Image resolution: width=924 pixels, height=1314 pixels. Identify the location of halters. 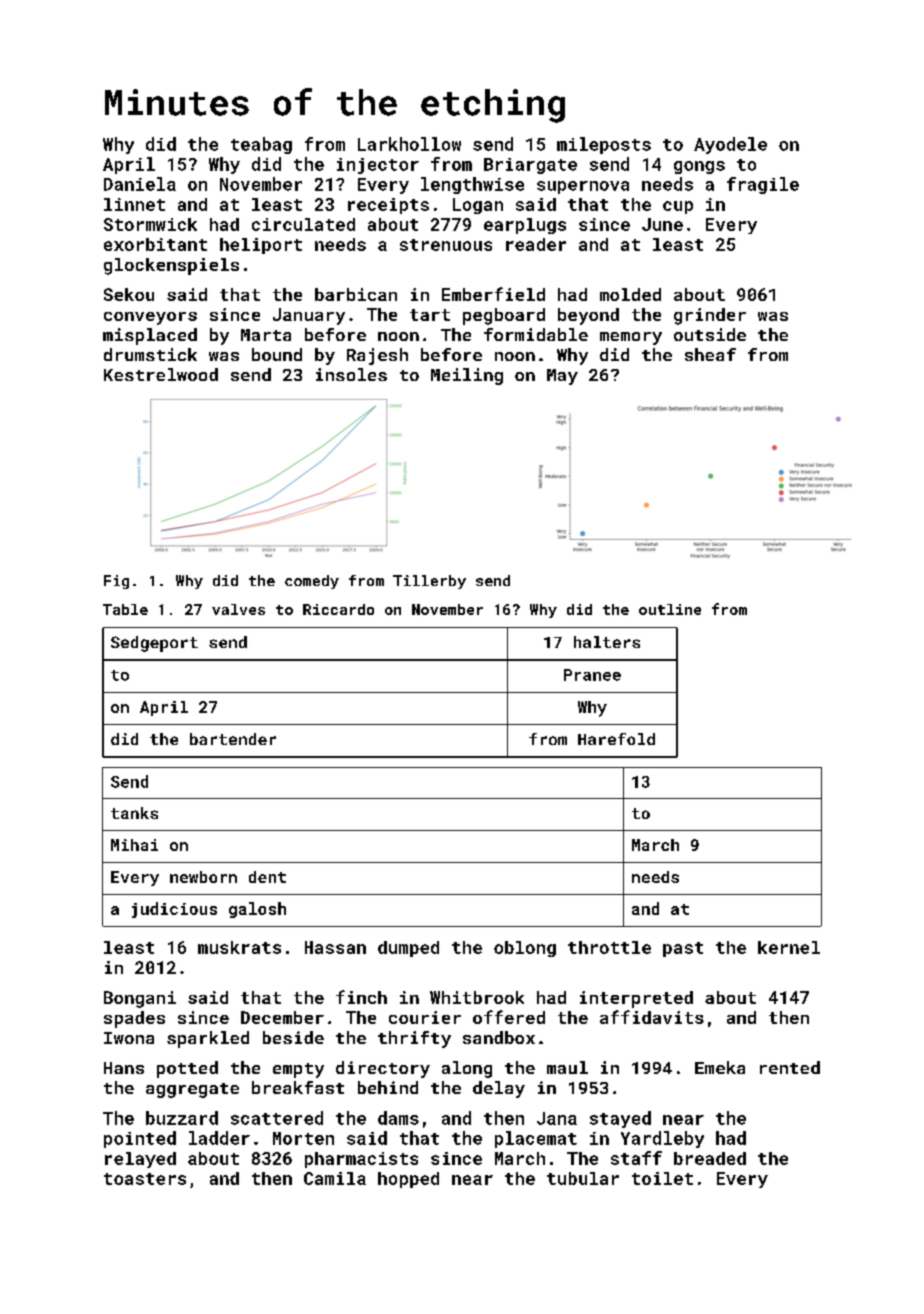
(607, 642).
